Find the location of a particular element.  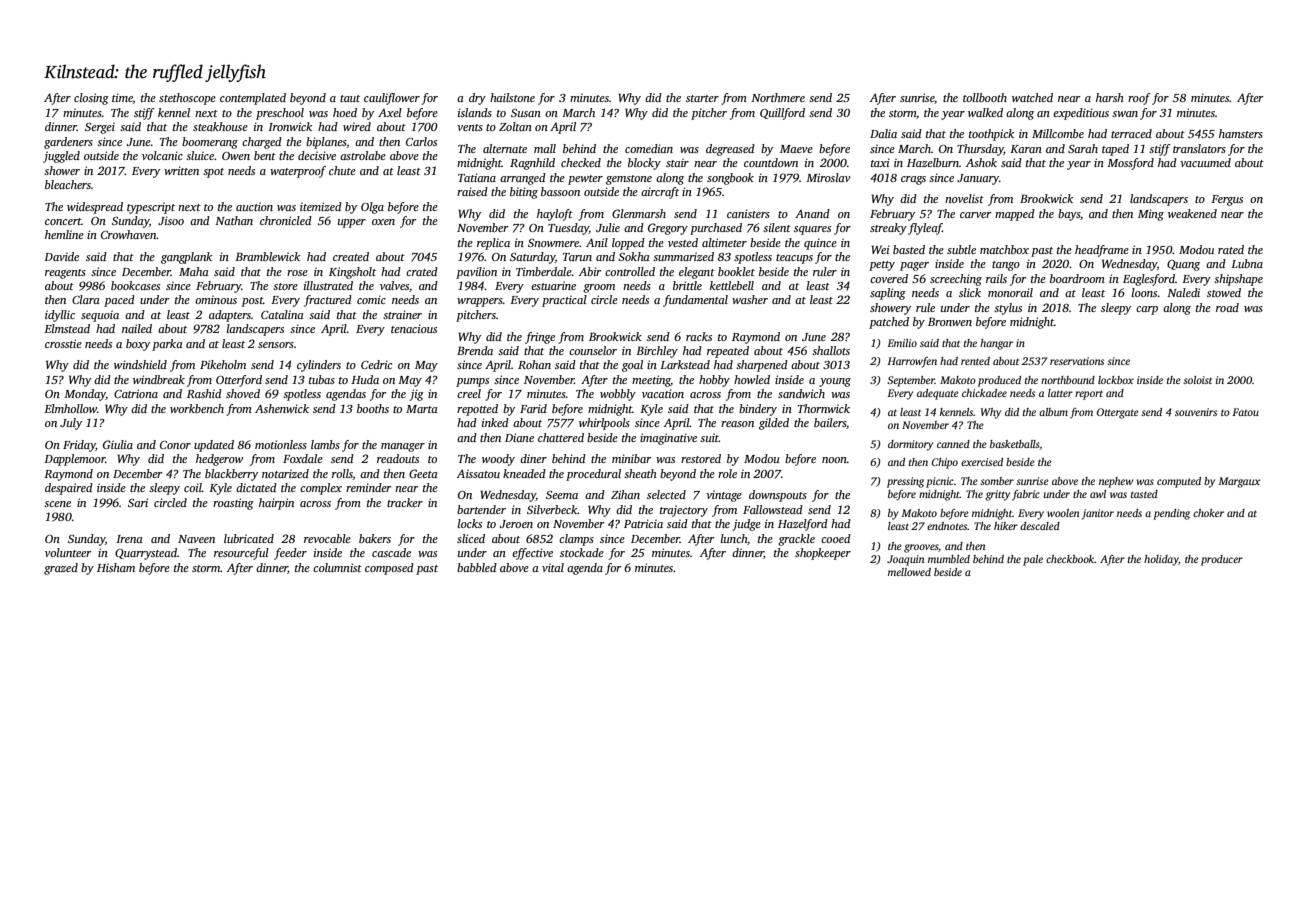

mellowed is located at coordinates (909, 572).
